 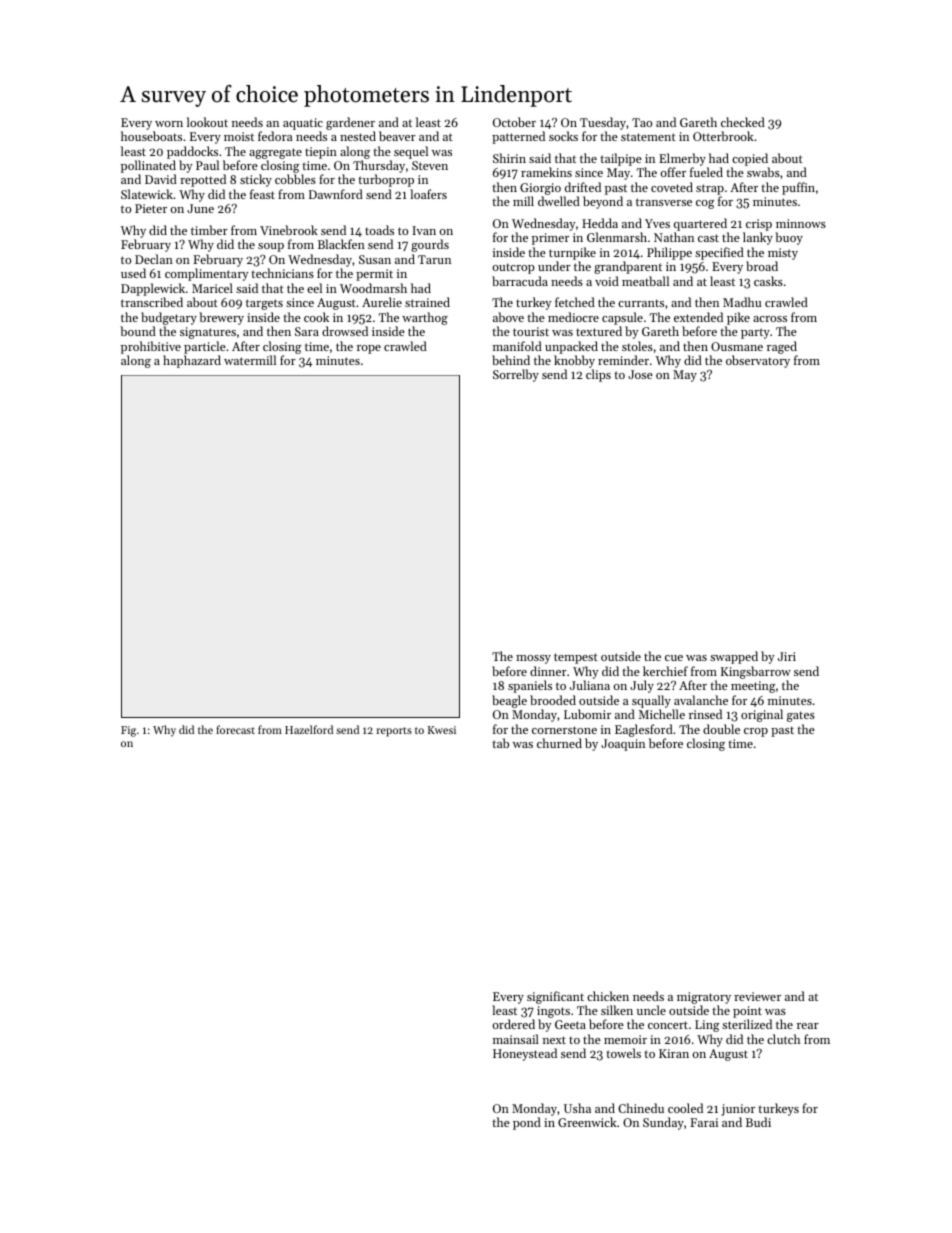 I want to click on Vinebrook, so click(x=289, y=230).
